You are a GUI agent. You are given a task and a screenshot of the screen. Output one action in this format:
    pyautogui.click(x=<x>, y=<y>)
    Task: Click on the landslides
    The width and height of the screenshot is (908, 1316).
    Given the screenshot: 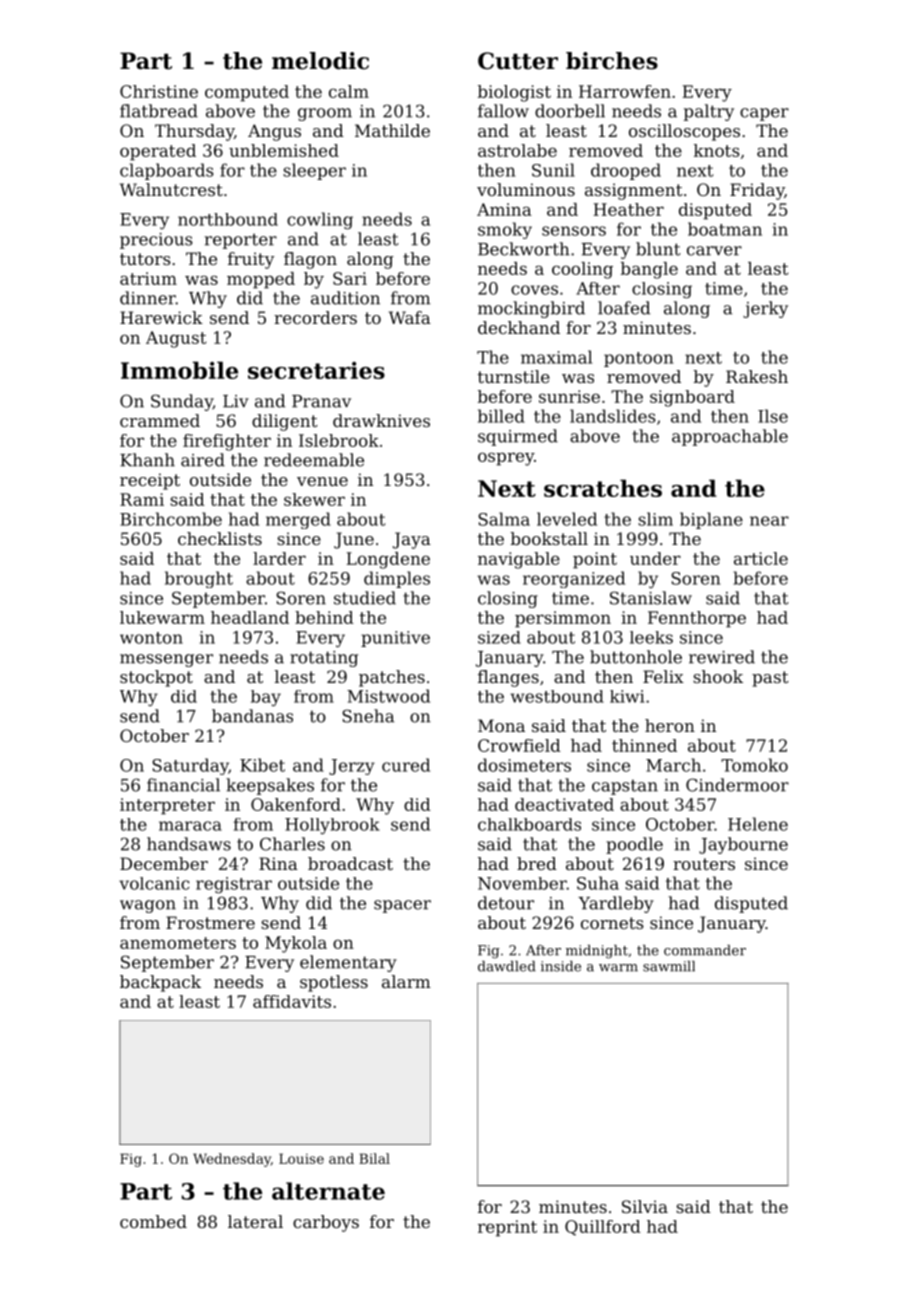 What is the action you would take?
    pyautogui.click(x=612, y=416)
